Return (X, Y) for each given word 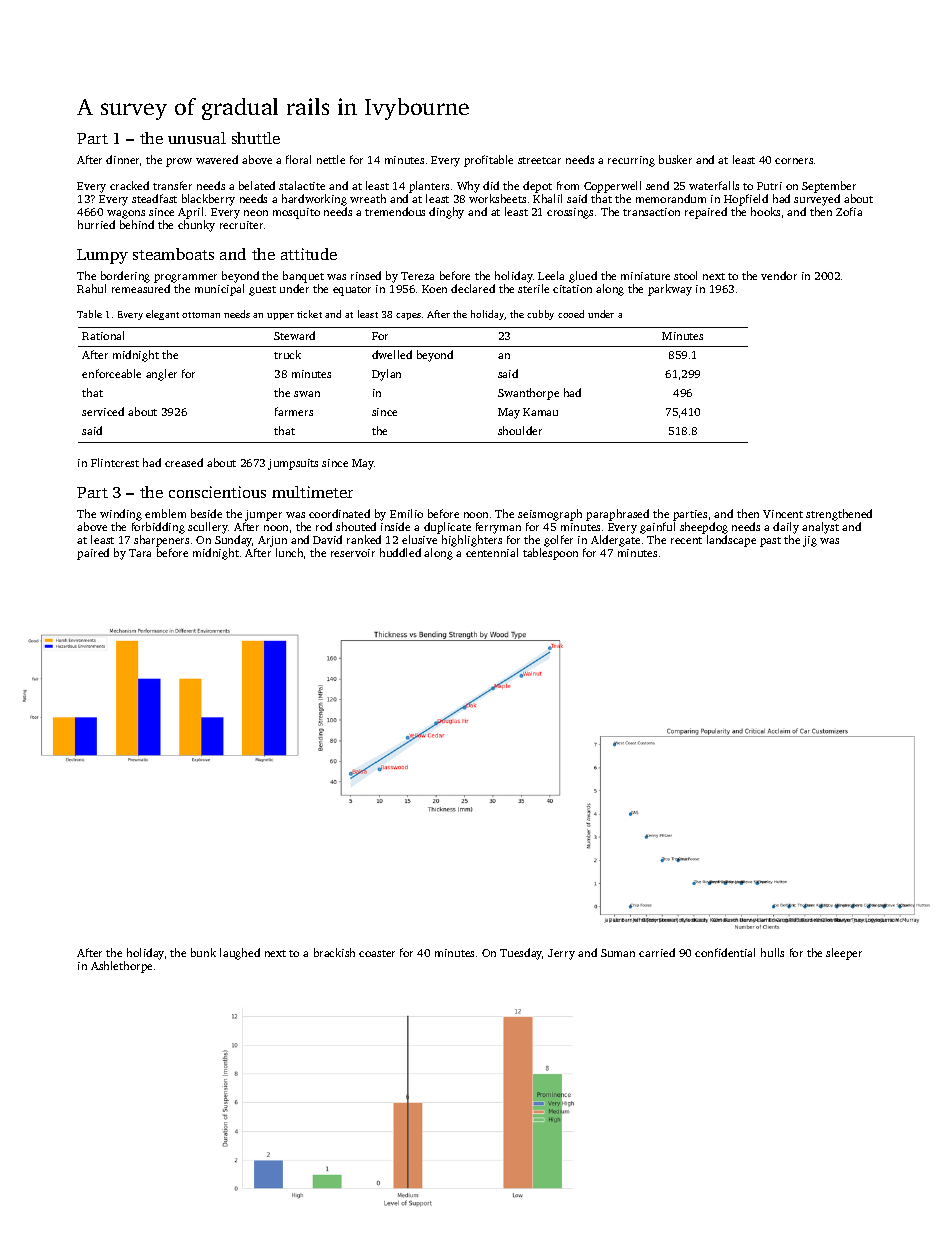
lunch (289, 552)
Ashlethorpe (121, 967)
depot (537, 187)
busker (675, 159)
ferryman (498, 528)
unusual (197, 138)
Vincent (783, 514)
